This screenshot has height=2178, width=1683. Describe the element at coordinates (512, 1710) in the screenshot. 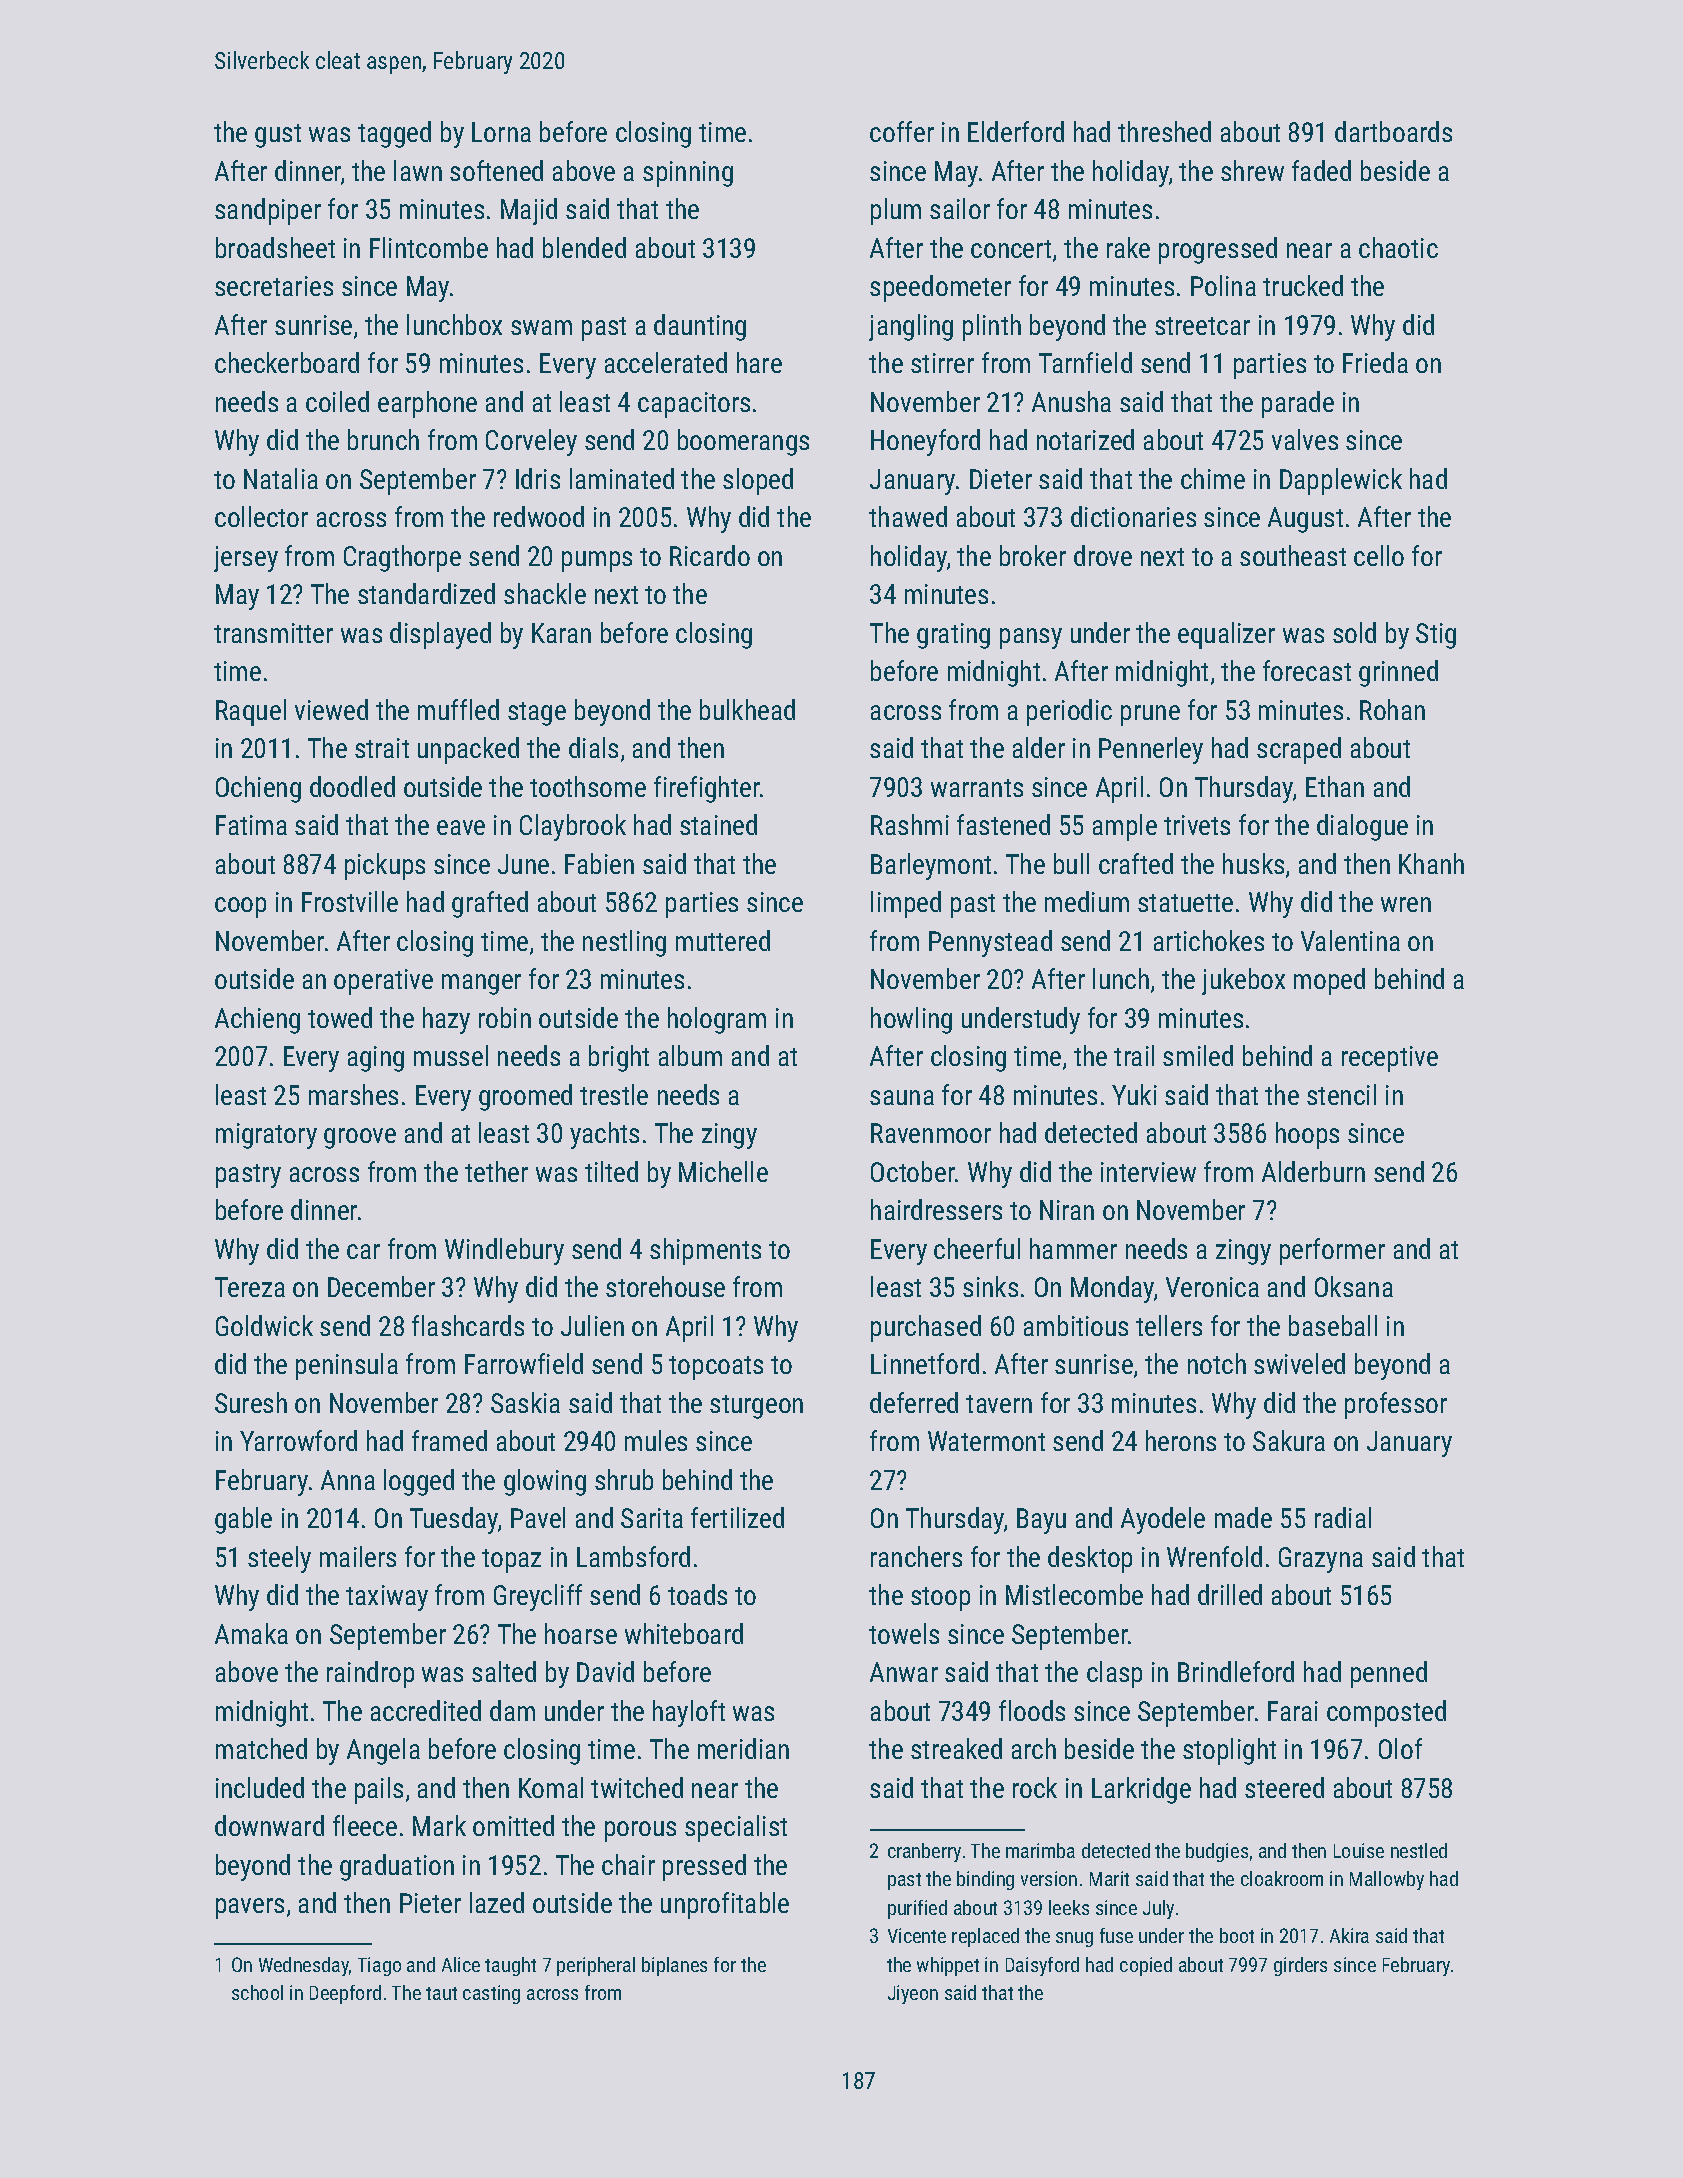

I see `dam` at that location.
